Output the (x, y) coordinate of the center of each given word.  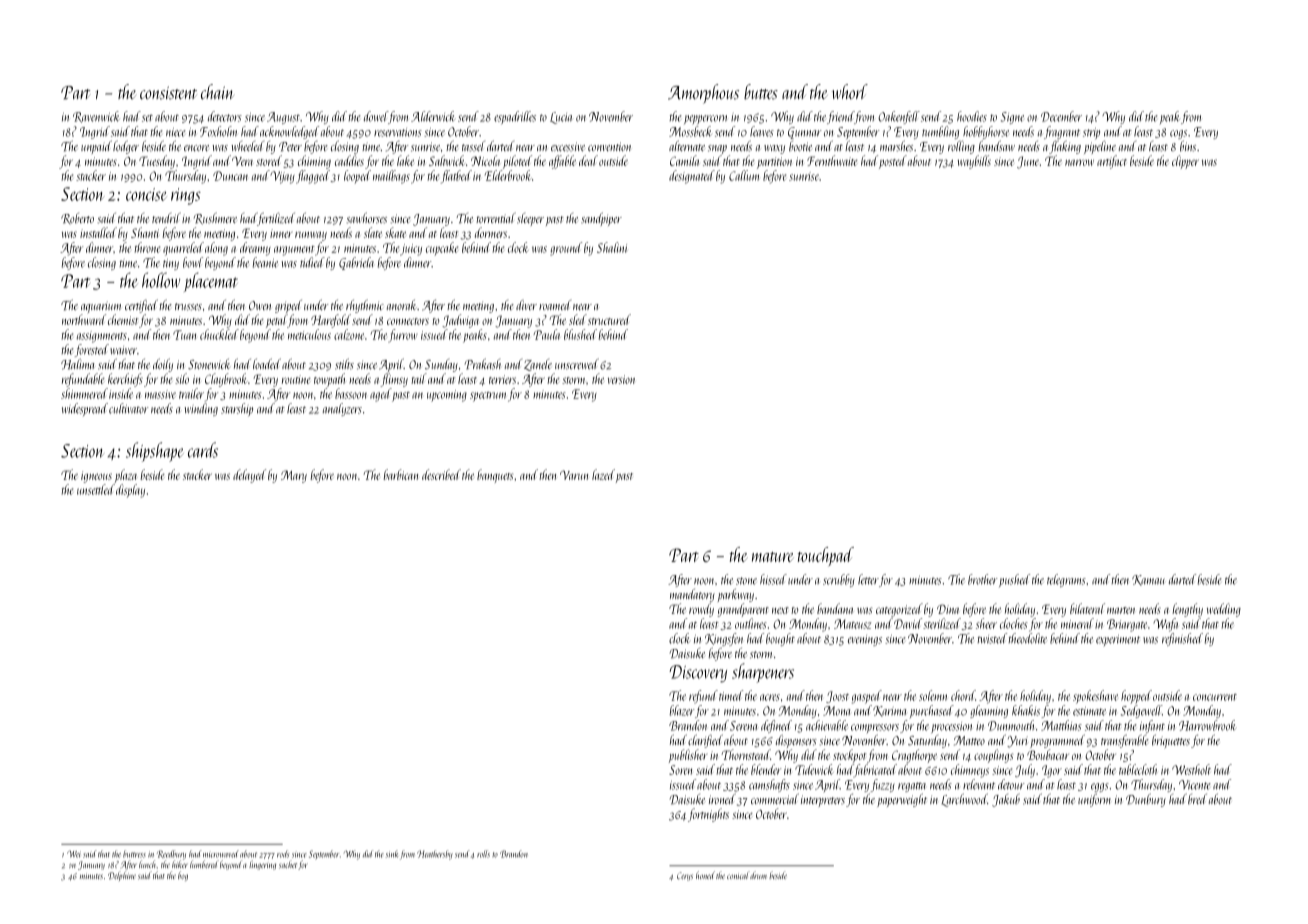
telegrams (1066, 580)
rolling (961, 147)
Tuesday (157, 162)
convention (609, 147)
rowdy (701, 610)
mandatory (692, 595)
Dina (948, 609)
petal (276, 321)
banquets (495, 476)
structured (609, 319)
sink (392, 854)
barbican (401, 474)
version (621, 379)
